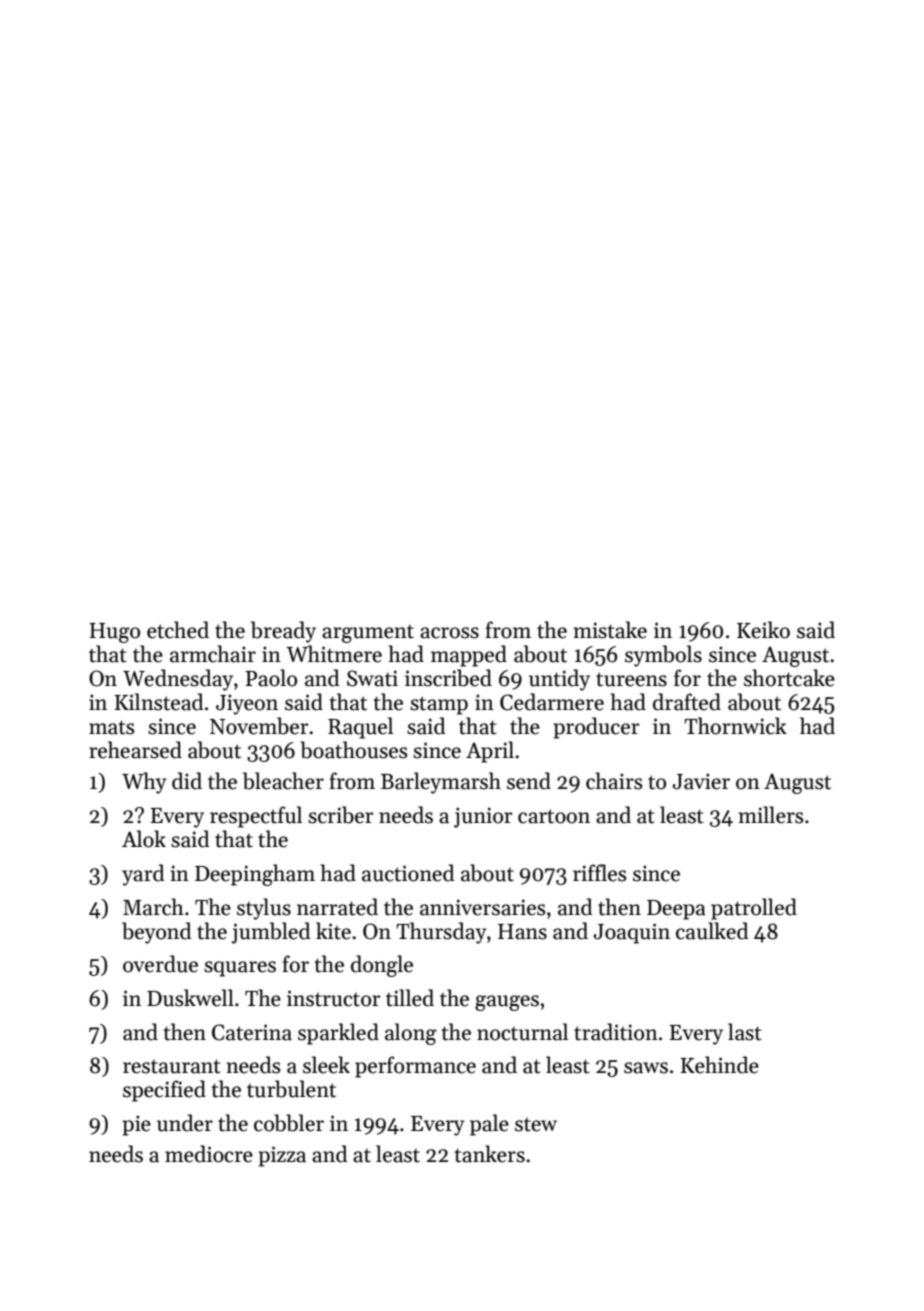  What do you see at coordinates (735, 726) in the document?
I see `Thornwick` at bounding box center [735, 726].
